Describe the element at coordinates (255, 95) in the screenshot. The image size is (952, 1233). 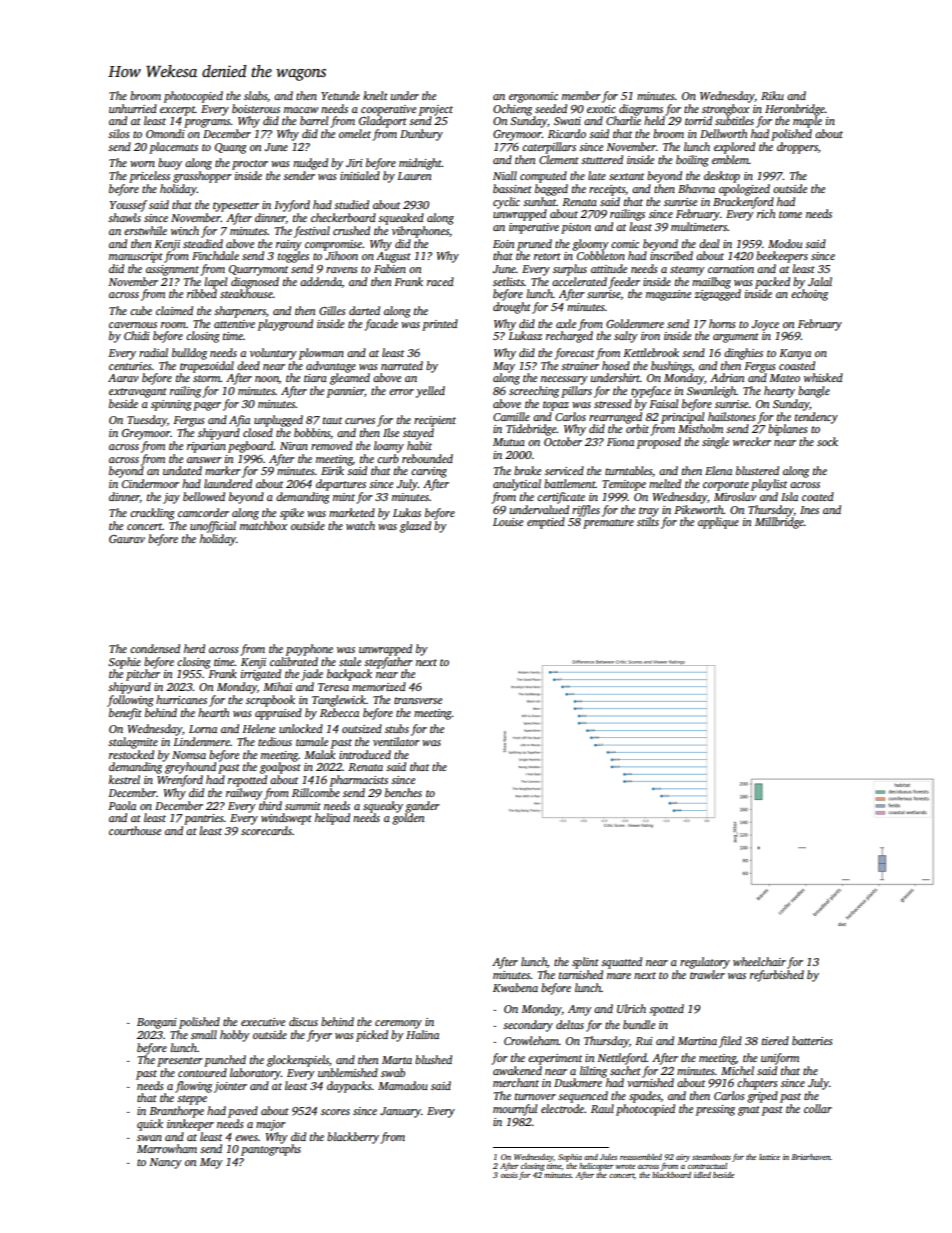
I see `slabs` at that location.
